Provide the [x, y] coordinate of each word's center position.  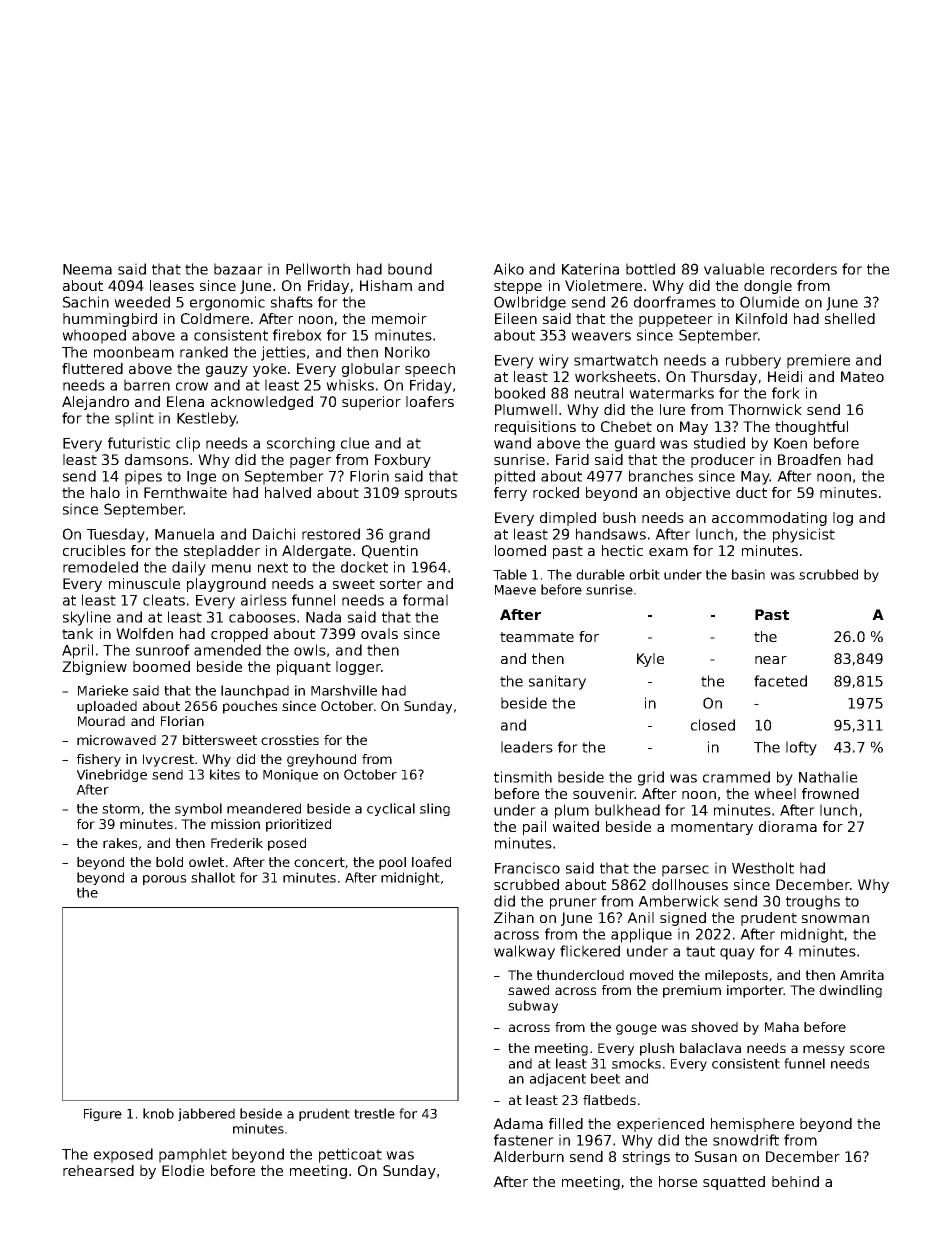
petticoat [350, 1155]
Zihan [514, 917]
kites [225, 774]
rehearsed [98, 1170]
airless [264, 600]
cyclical [391, 809]
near [771, 660]
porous [164, 880]
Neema [87, 269]
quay [737, 954]
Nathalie [828, 777]
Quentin [390, 551]
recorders [804, 269]
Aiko [508, 269]
